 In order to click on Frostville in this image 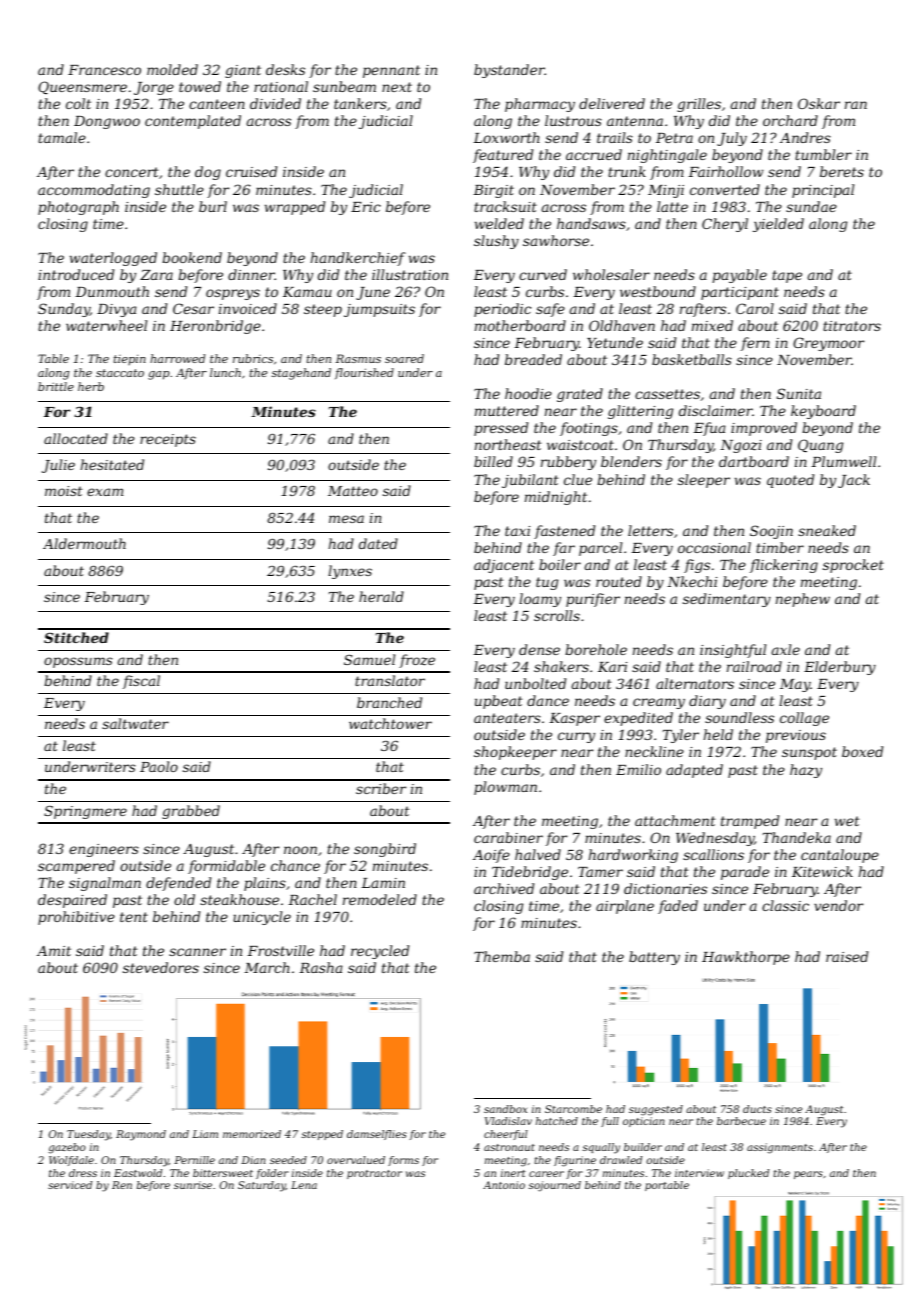, I will do `click(280, 950)`.
